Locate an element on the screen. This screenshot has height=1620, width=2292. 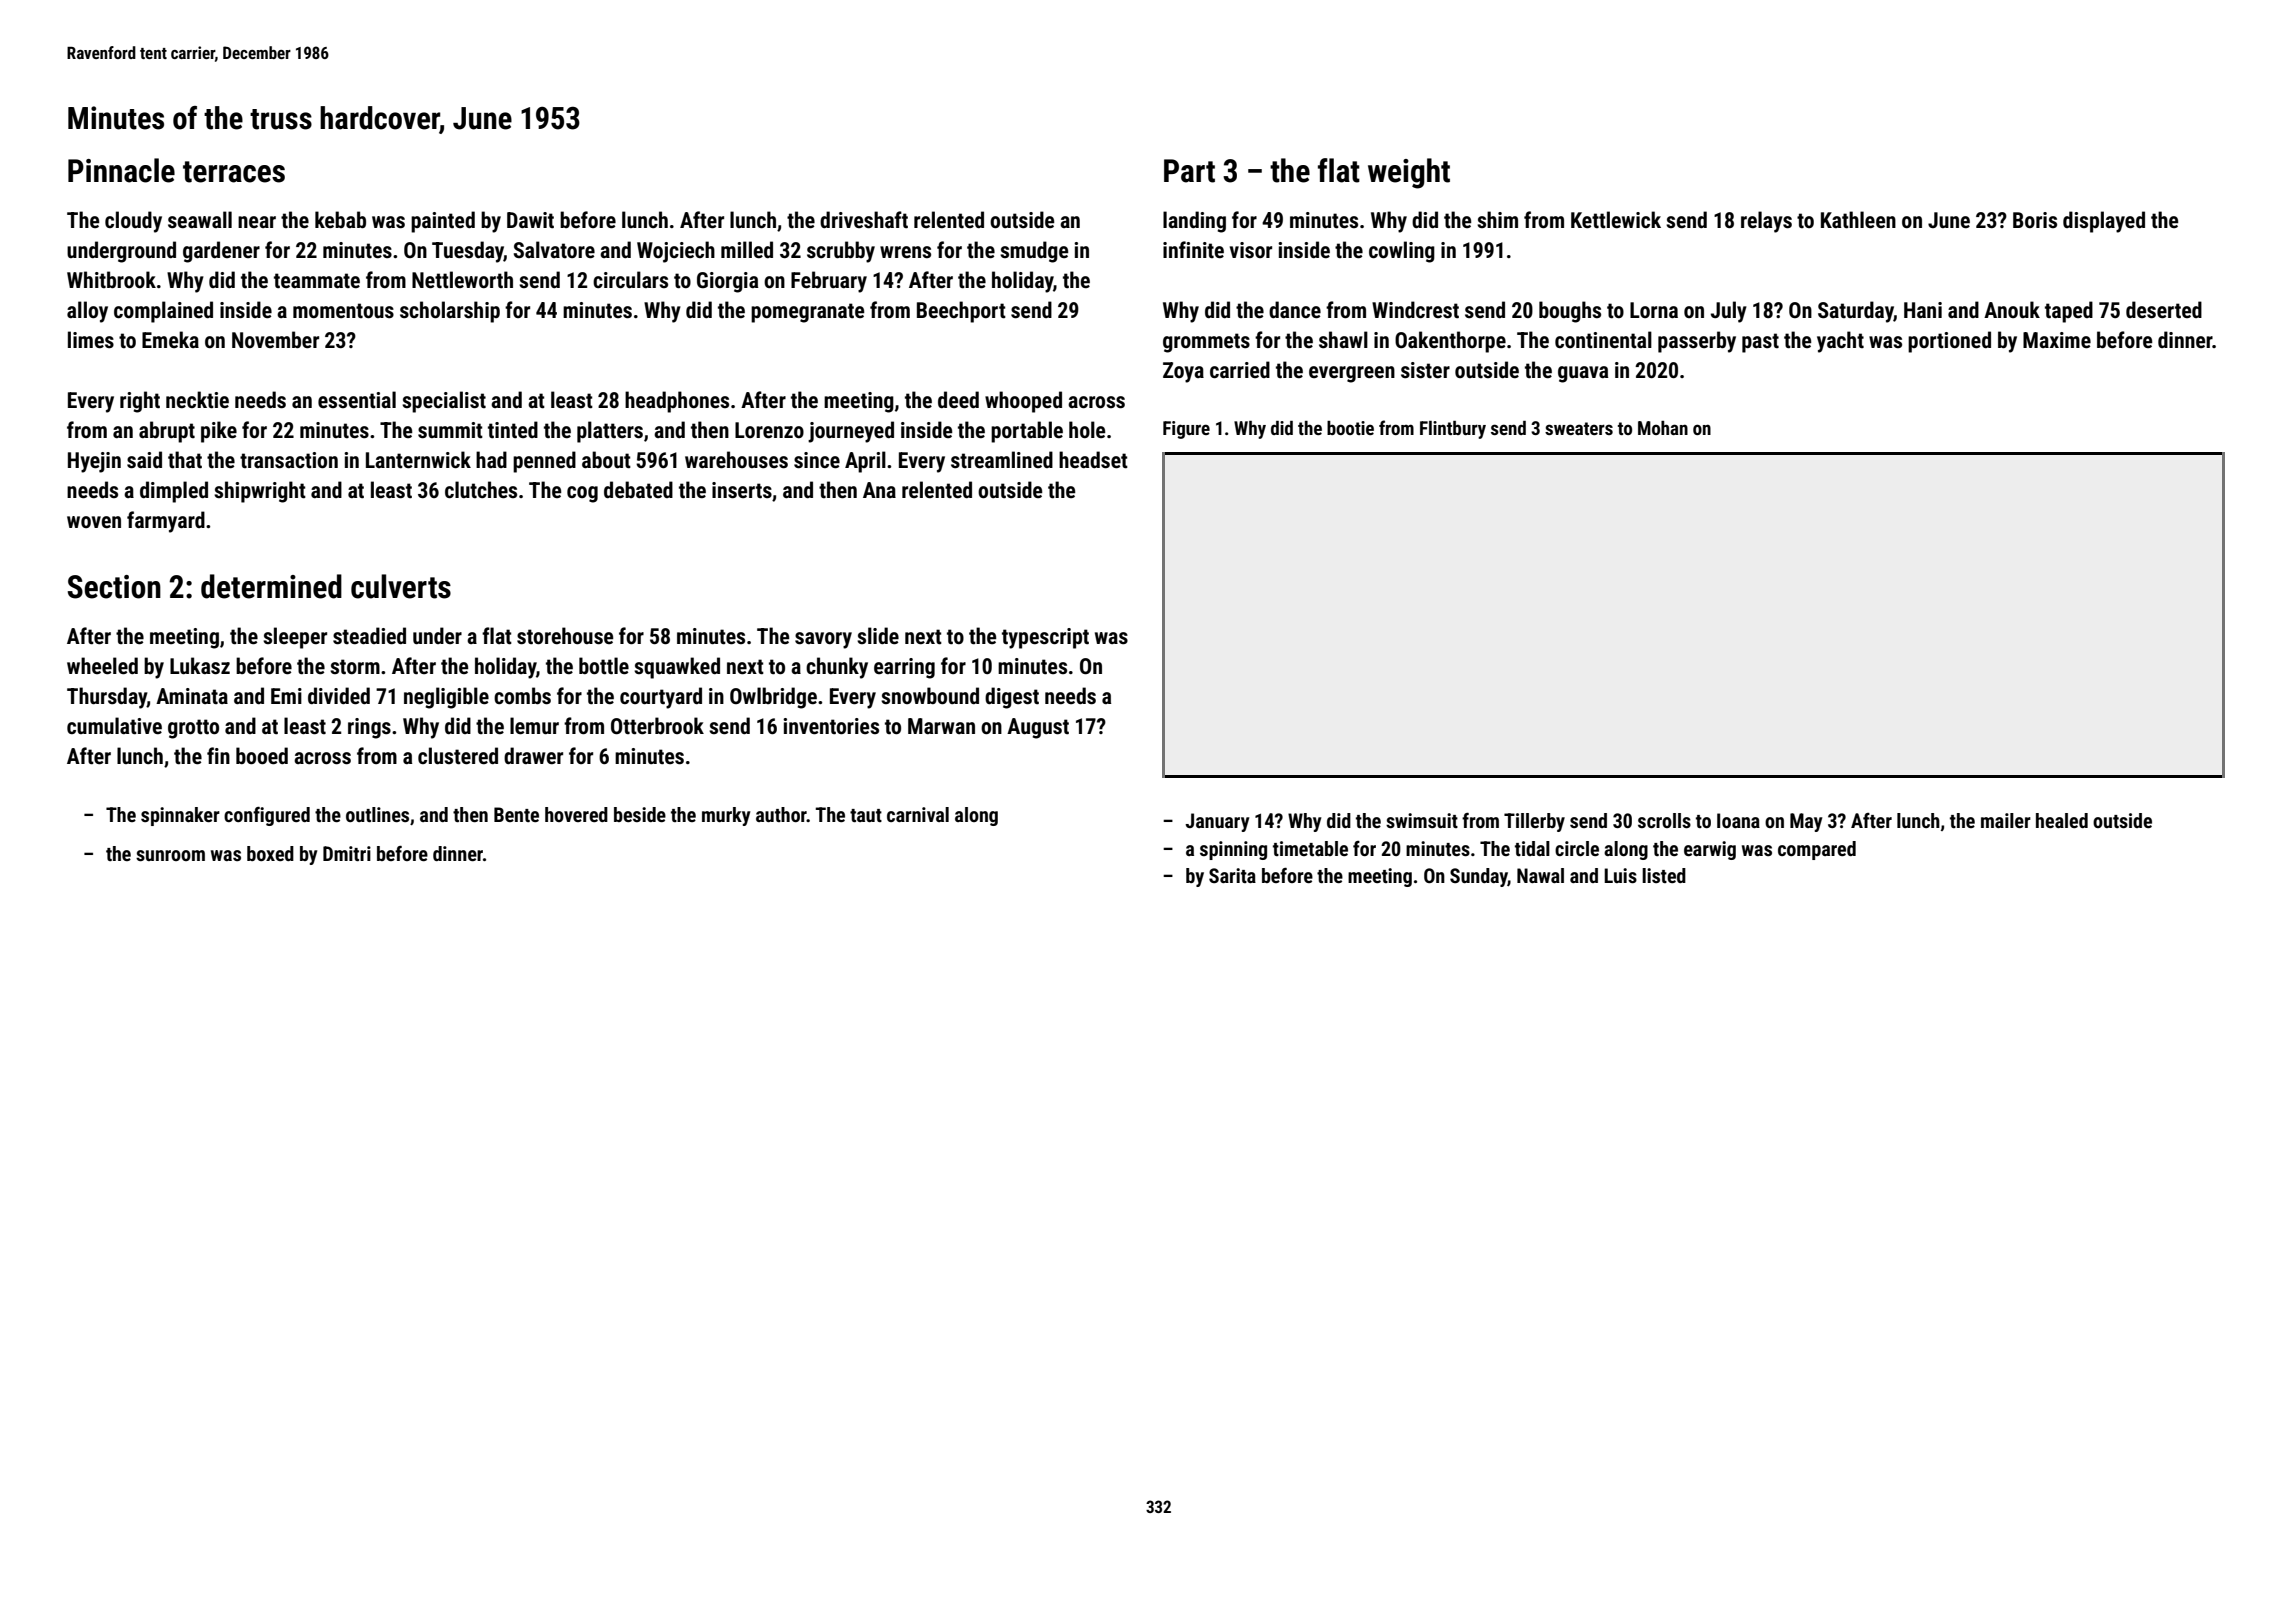
outlines is located at coordinates (377, 814).
